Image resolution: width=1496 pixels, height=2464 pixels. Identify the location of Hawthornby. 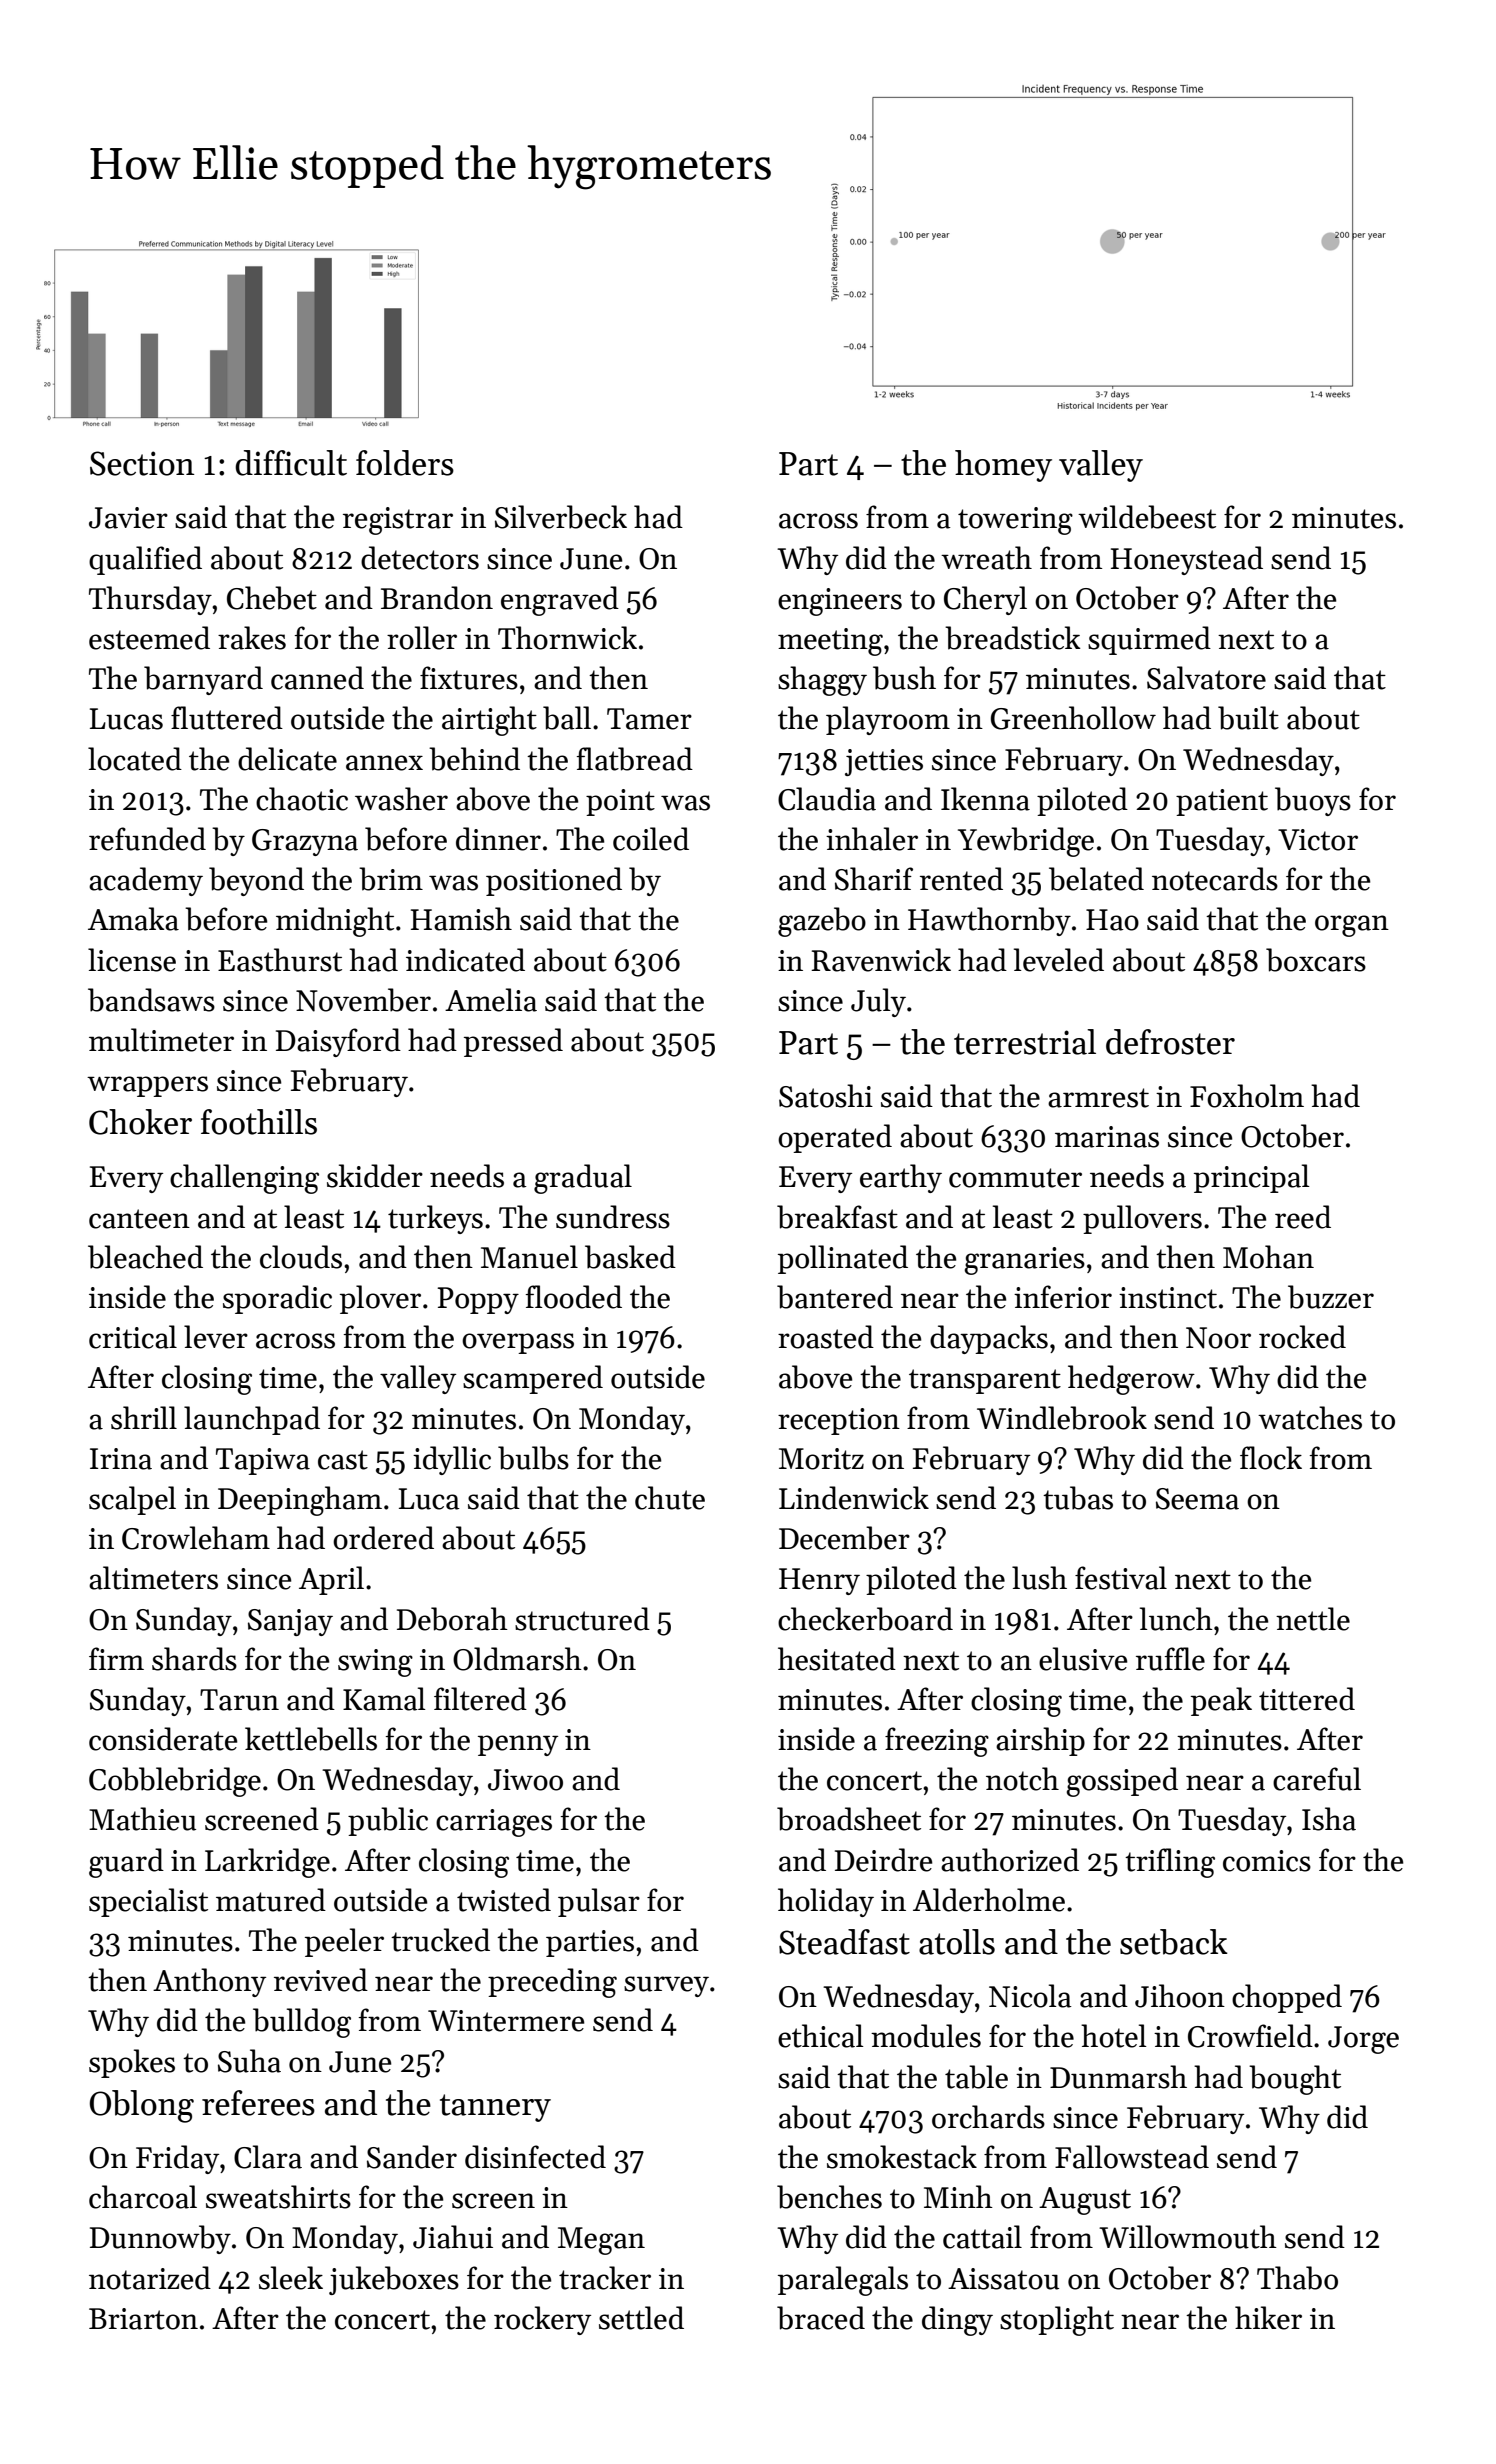
(989, 921).
